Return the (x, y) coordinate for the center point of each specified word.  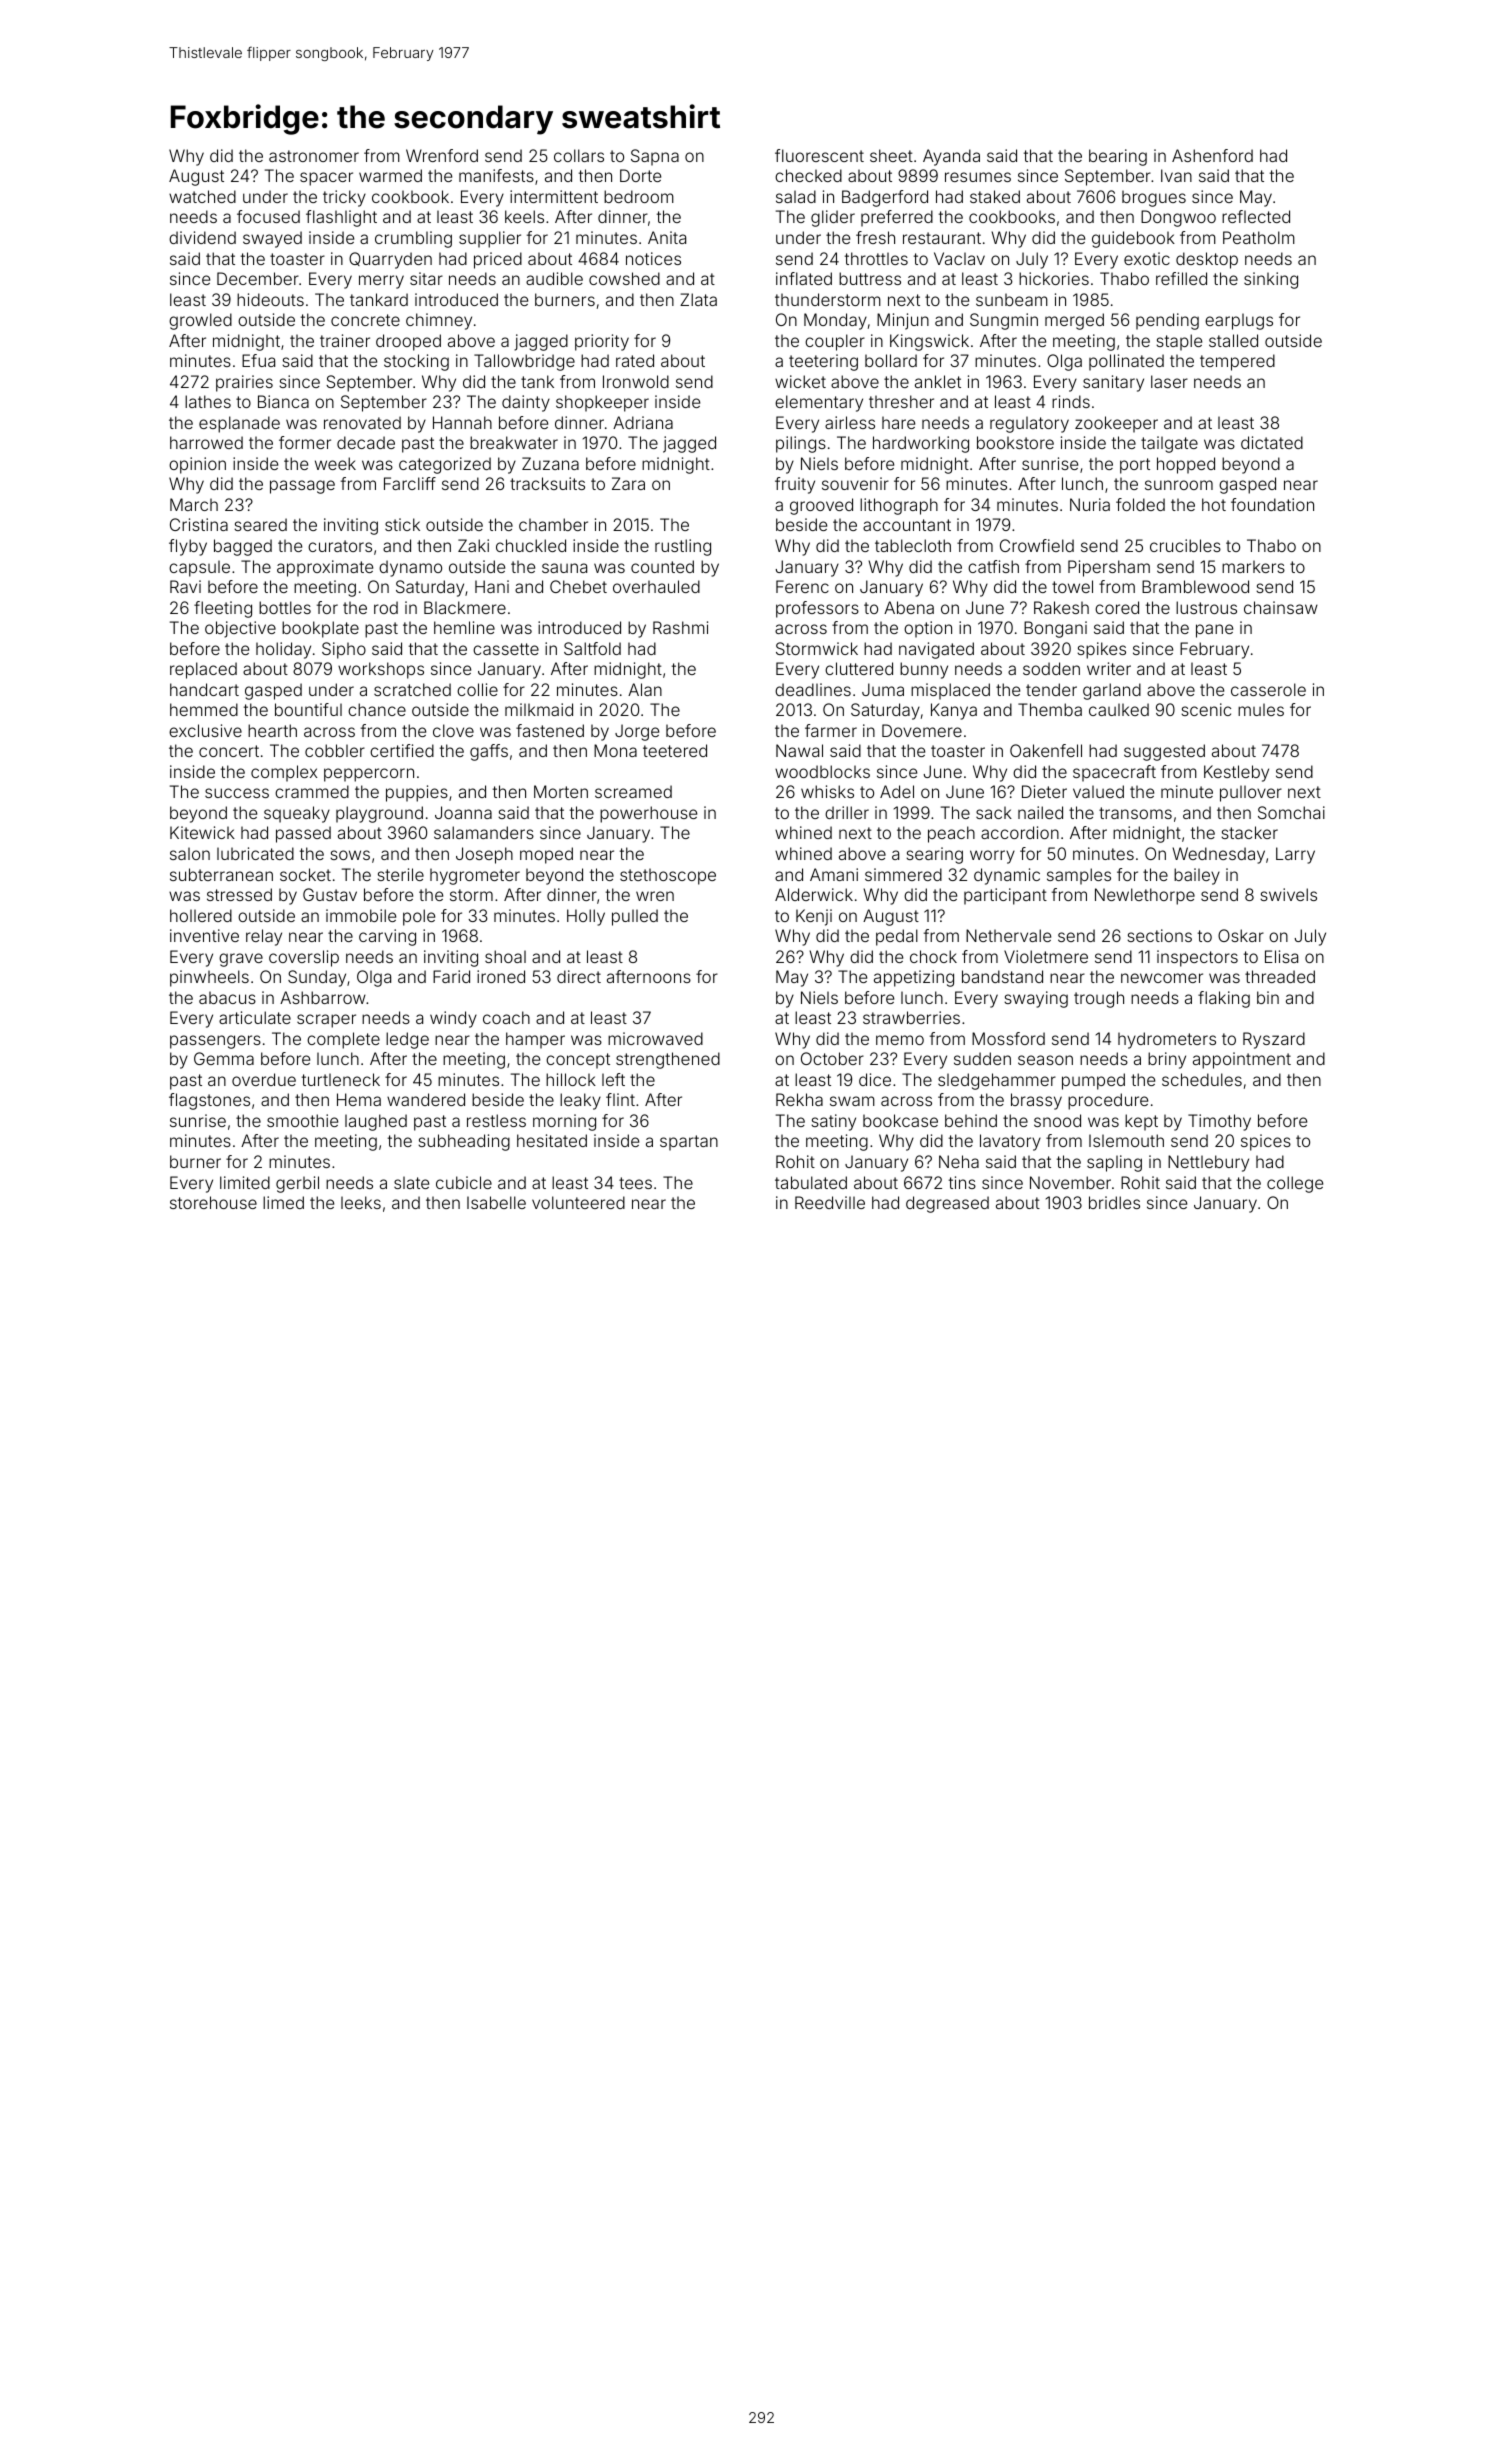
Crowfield (1037, 545)
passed (303, 834)
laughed (376, 1122)
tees (635, 1183)
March (194, 504)
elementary (819, 403)
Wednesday (1218, 855)
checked (808, 175)
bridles (1114, 1202)
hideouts (270, 299)
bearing (1118, 157)
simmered (903, 874)
